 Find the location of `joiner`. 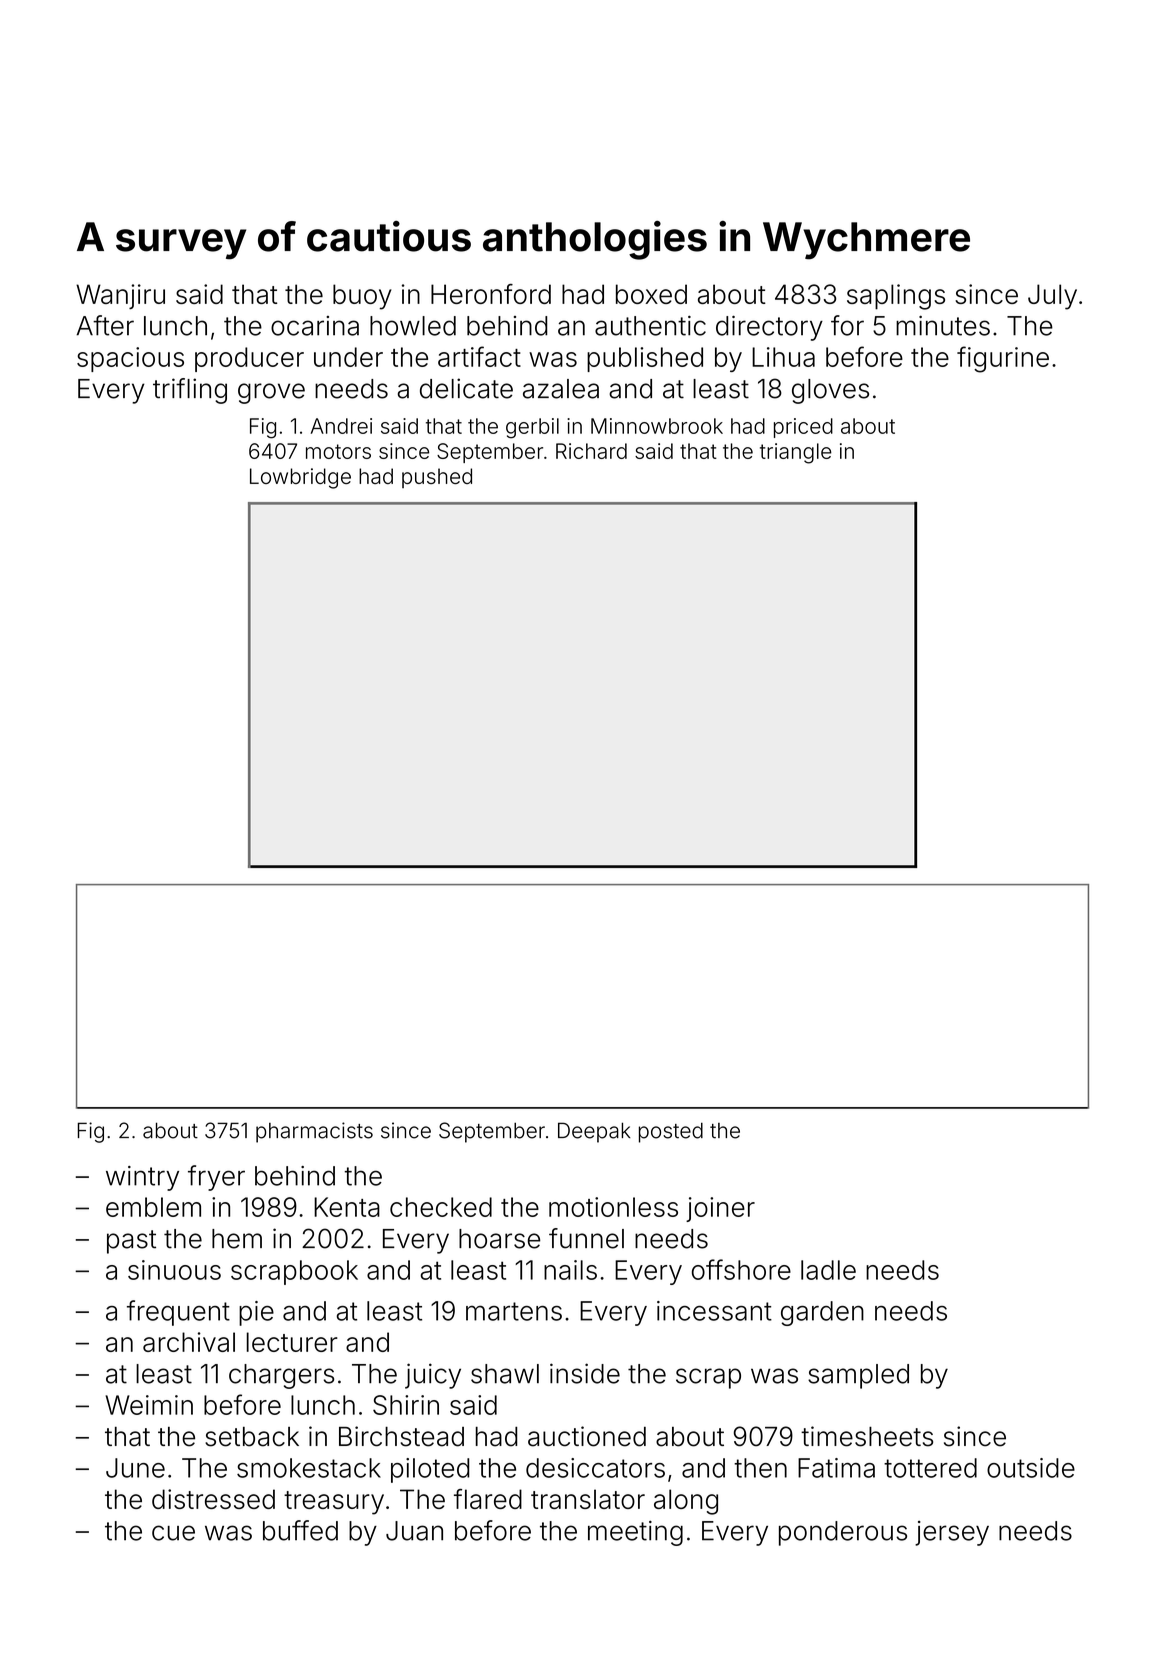

joiner is located at coordinates (720, 1209).
